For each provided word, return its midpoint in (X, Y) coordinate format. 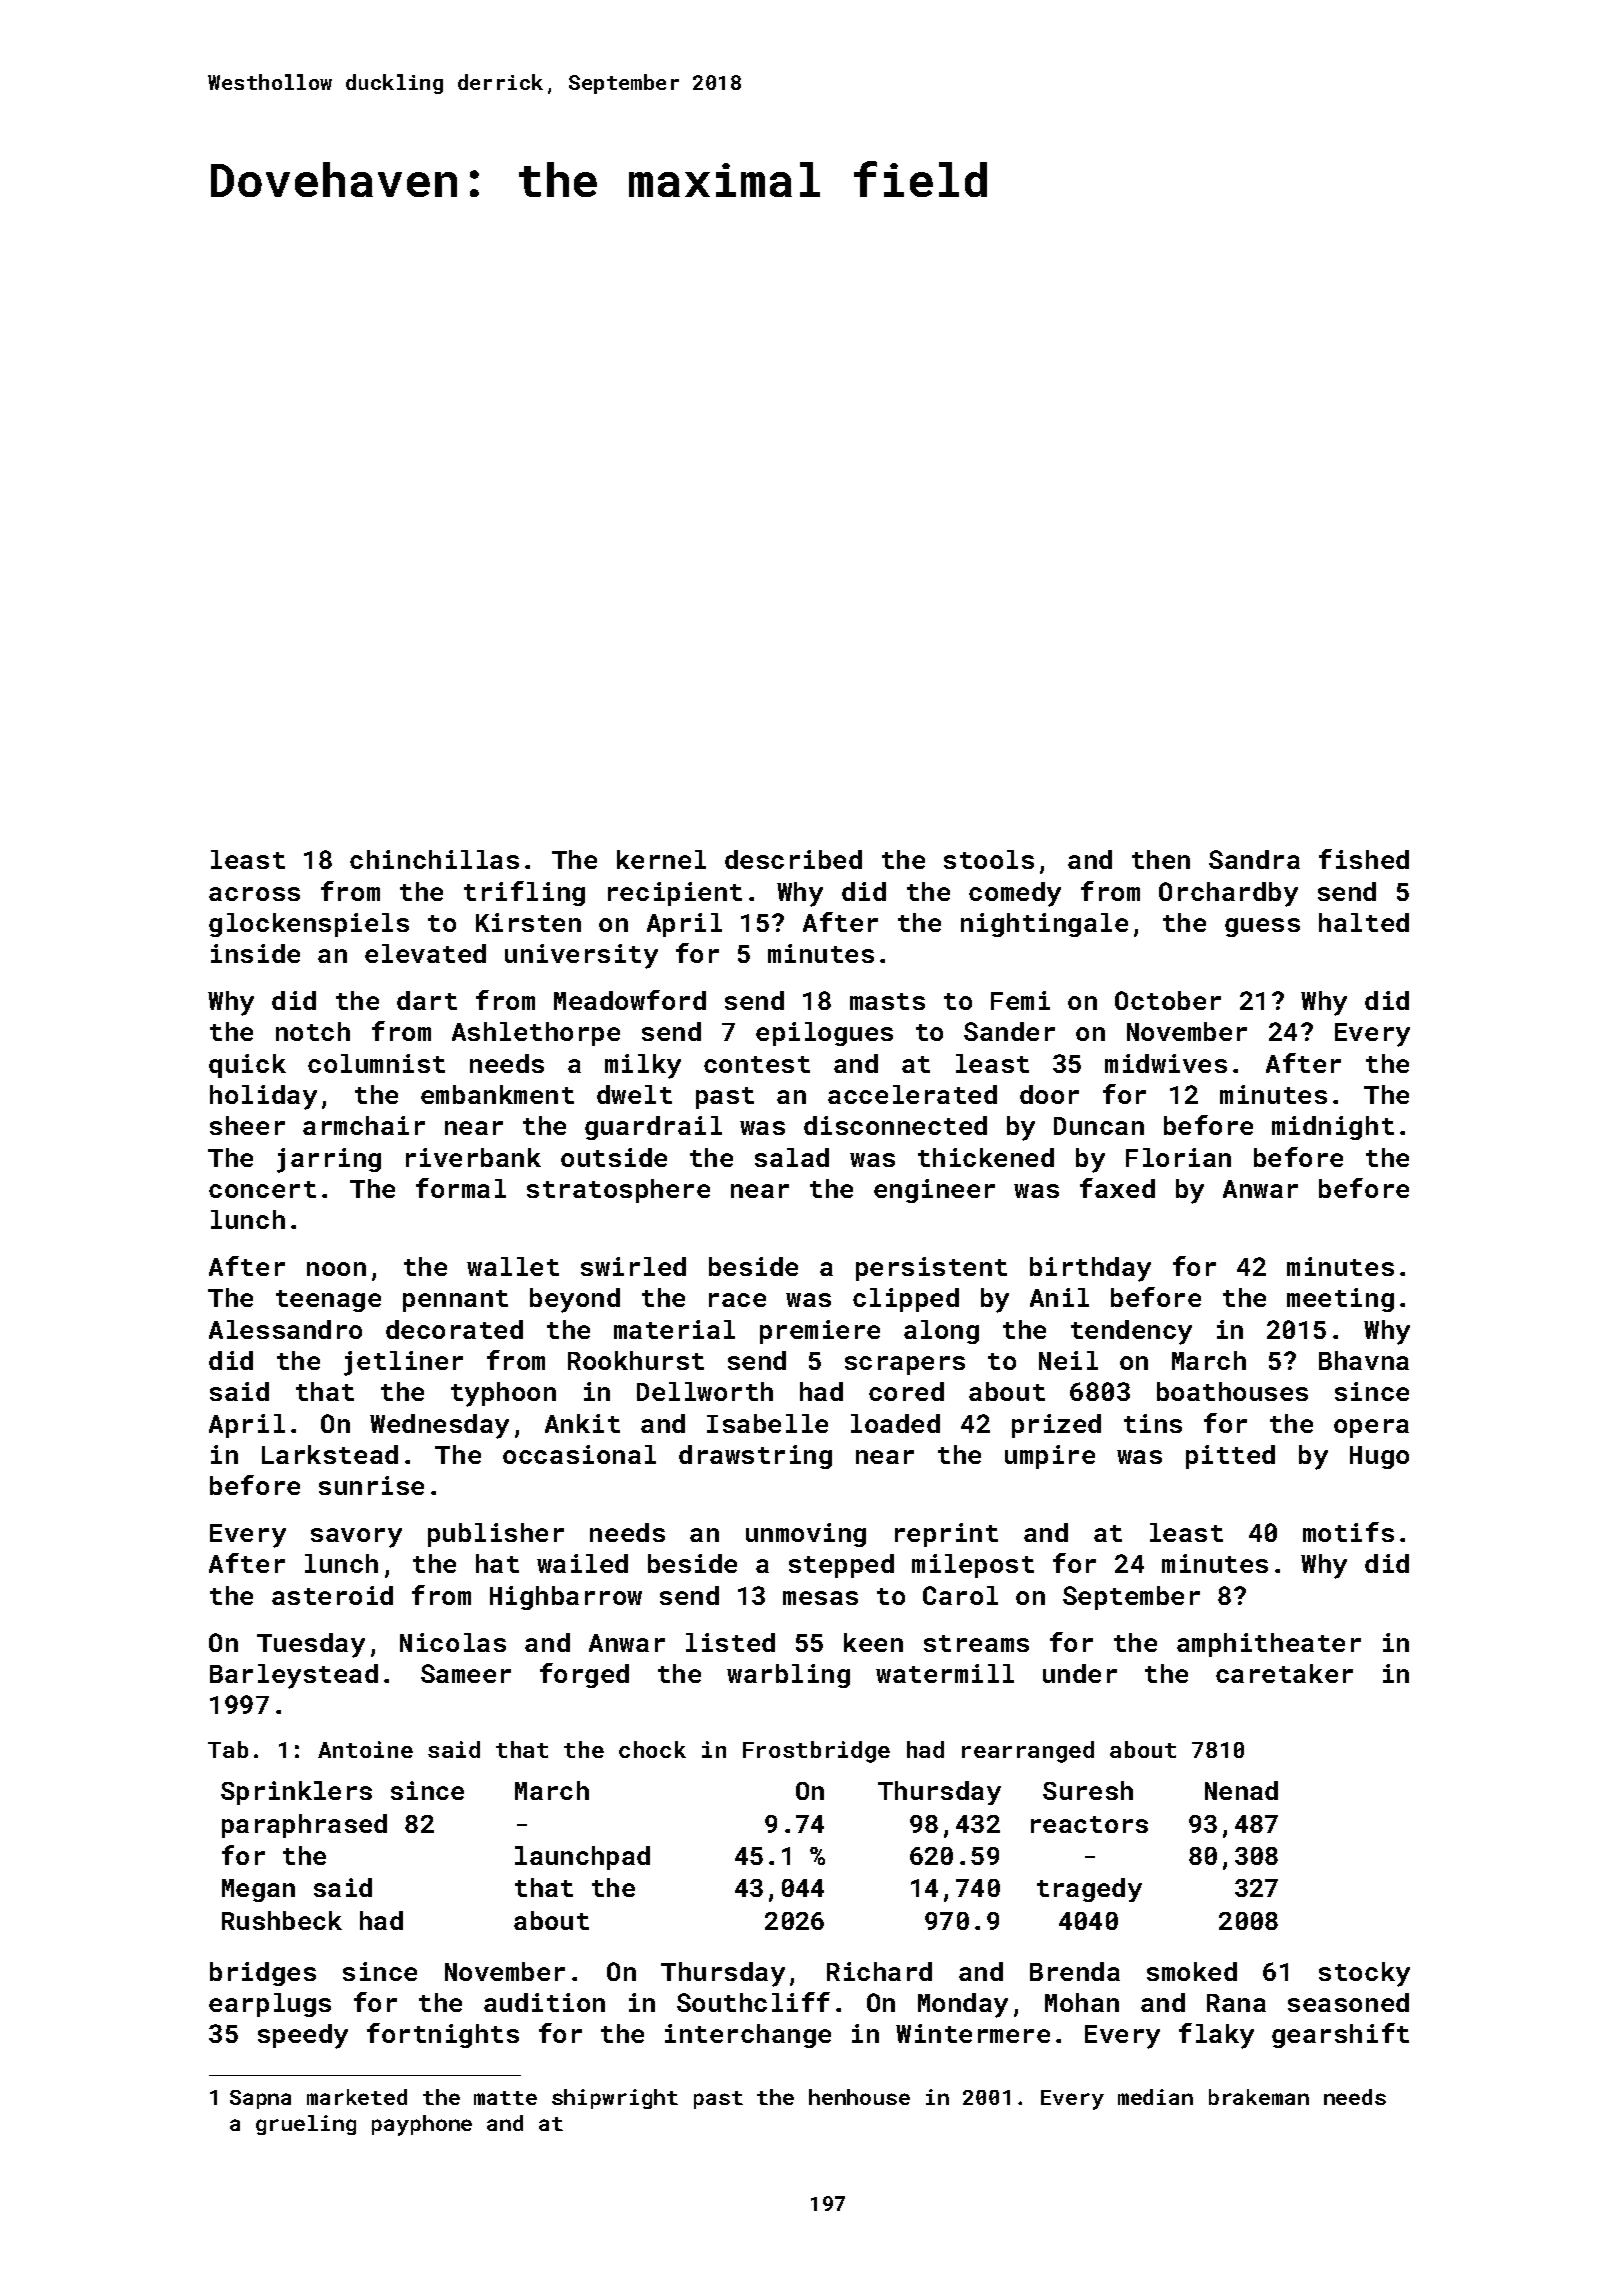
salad (792, 1157)
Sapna (260, 2099)
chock (652, 1749)
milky (643, 1066)
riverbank (473, 1157)
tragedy (1089, 1890)
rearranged (1028, 1752)
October (1168, 1000)
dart (427, 1000)
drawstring (755, 1457)
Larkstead (330, 1454)
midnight (1333, 1128)
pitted (1230, 1457)
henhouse (859, 2097)
